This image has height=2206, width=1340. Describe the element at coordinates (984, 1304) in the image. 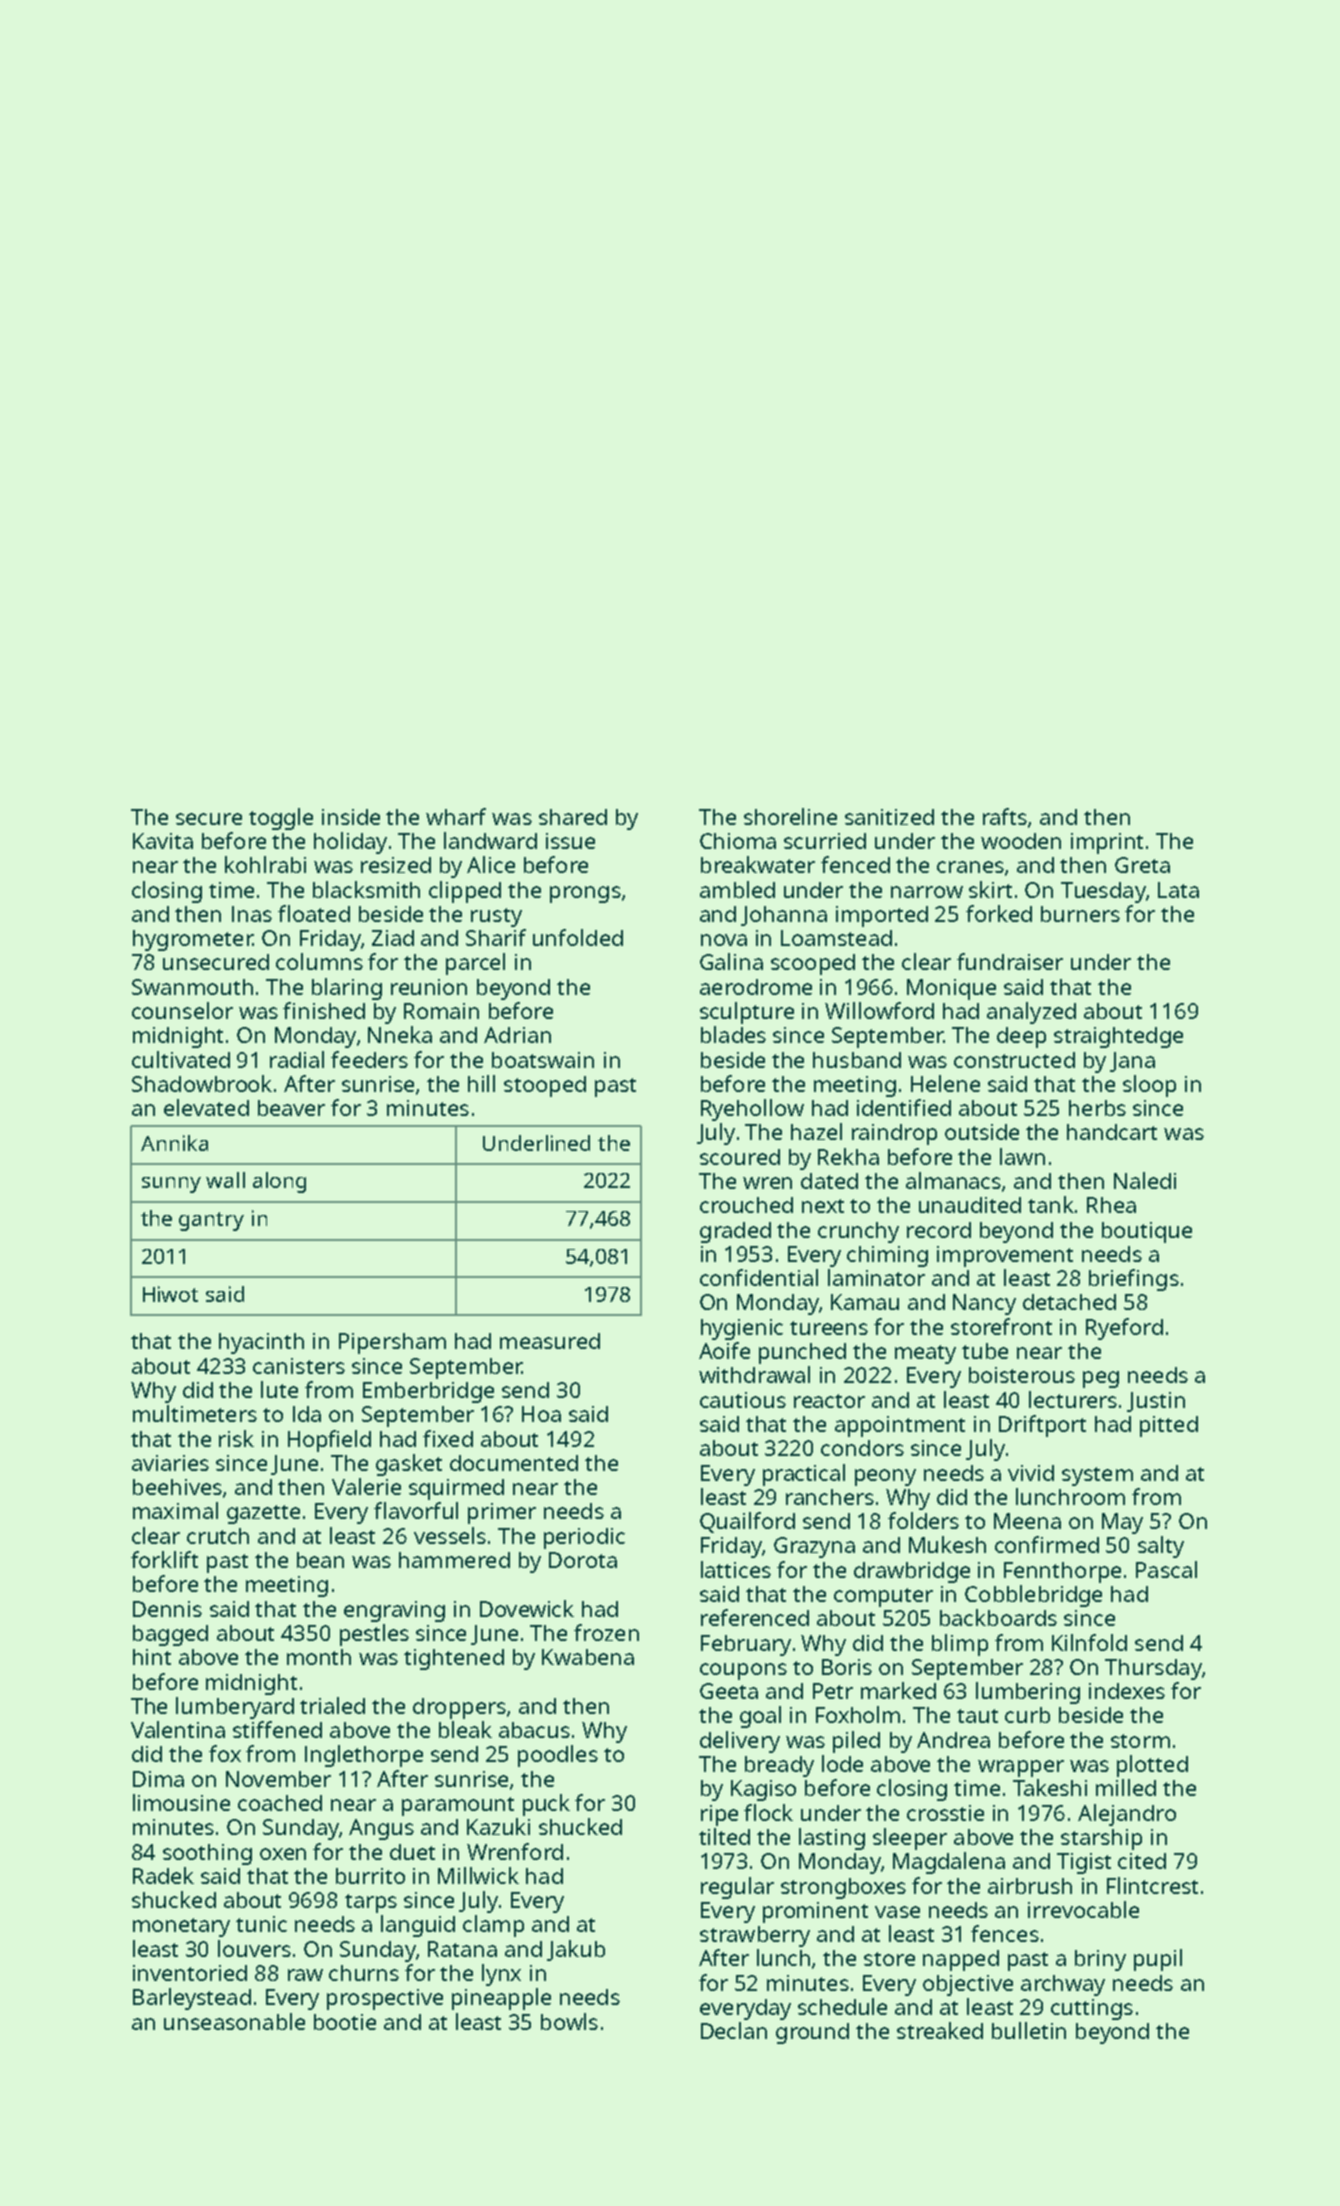

I see `Nancy` at that location.
